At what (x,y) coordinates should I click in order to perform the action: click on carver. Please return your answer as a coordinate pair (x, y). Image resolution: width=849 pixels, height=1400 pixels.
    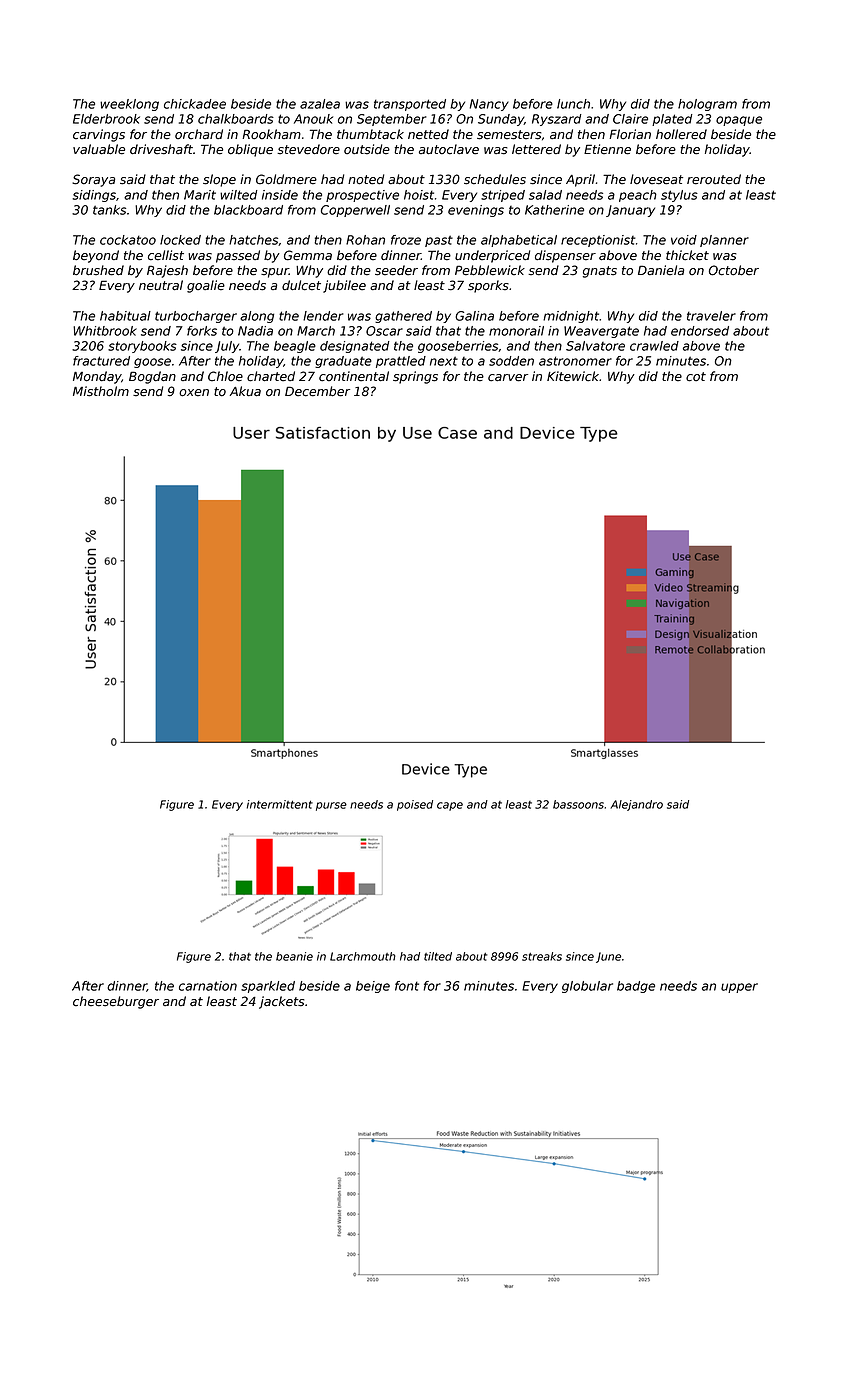
    Looking at the image, I should click on (508, 378).
